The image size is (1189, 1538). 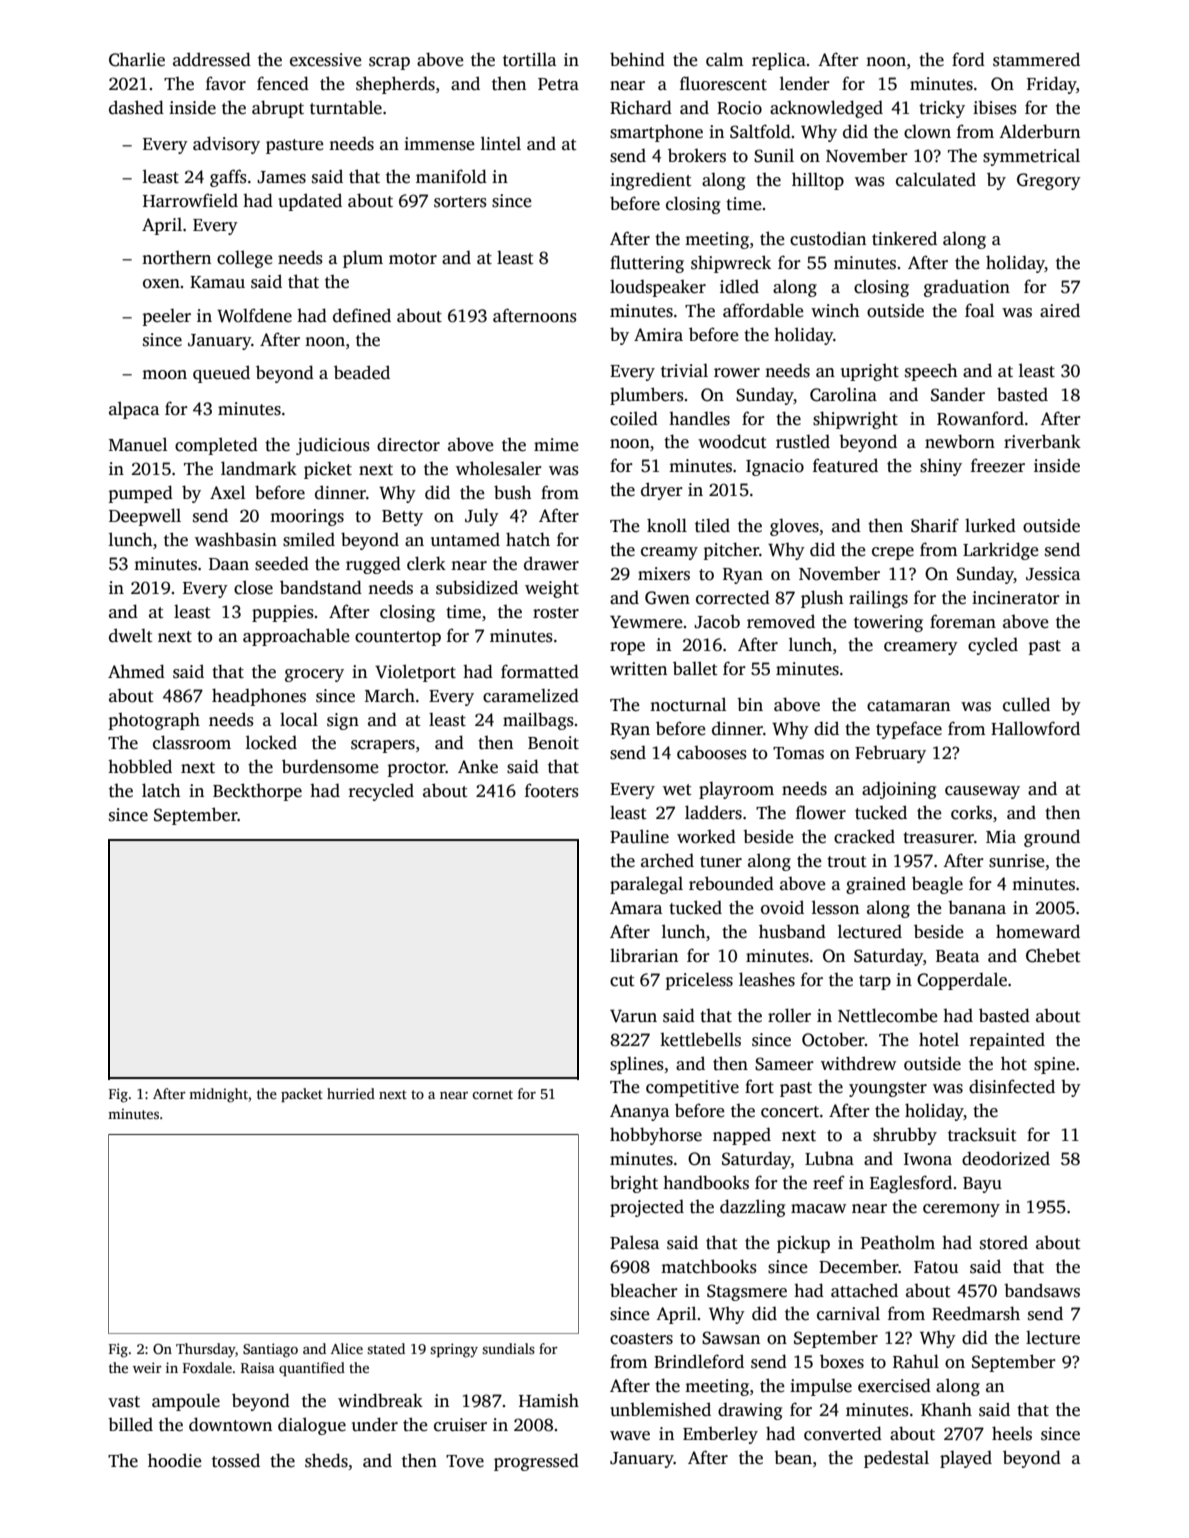 What do you see at coordinates (465, 1461) in the screenshot?
I see `Tove` at bounding box center [465, 1461].
